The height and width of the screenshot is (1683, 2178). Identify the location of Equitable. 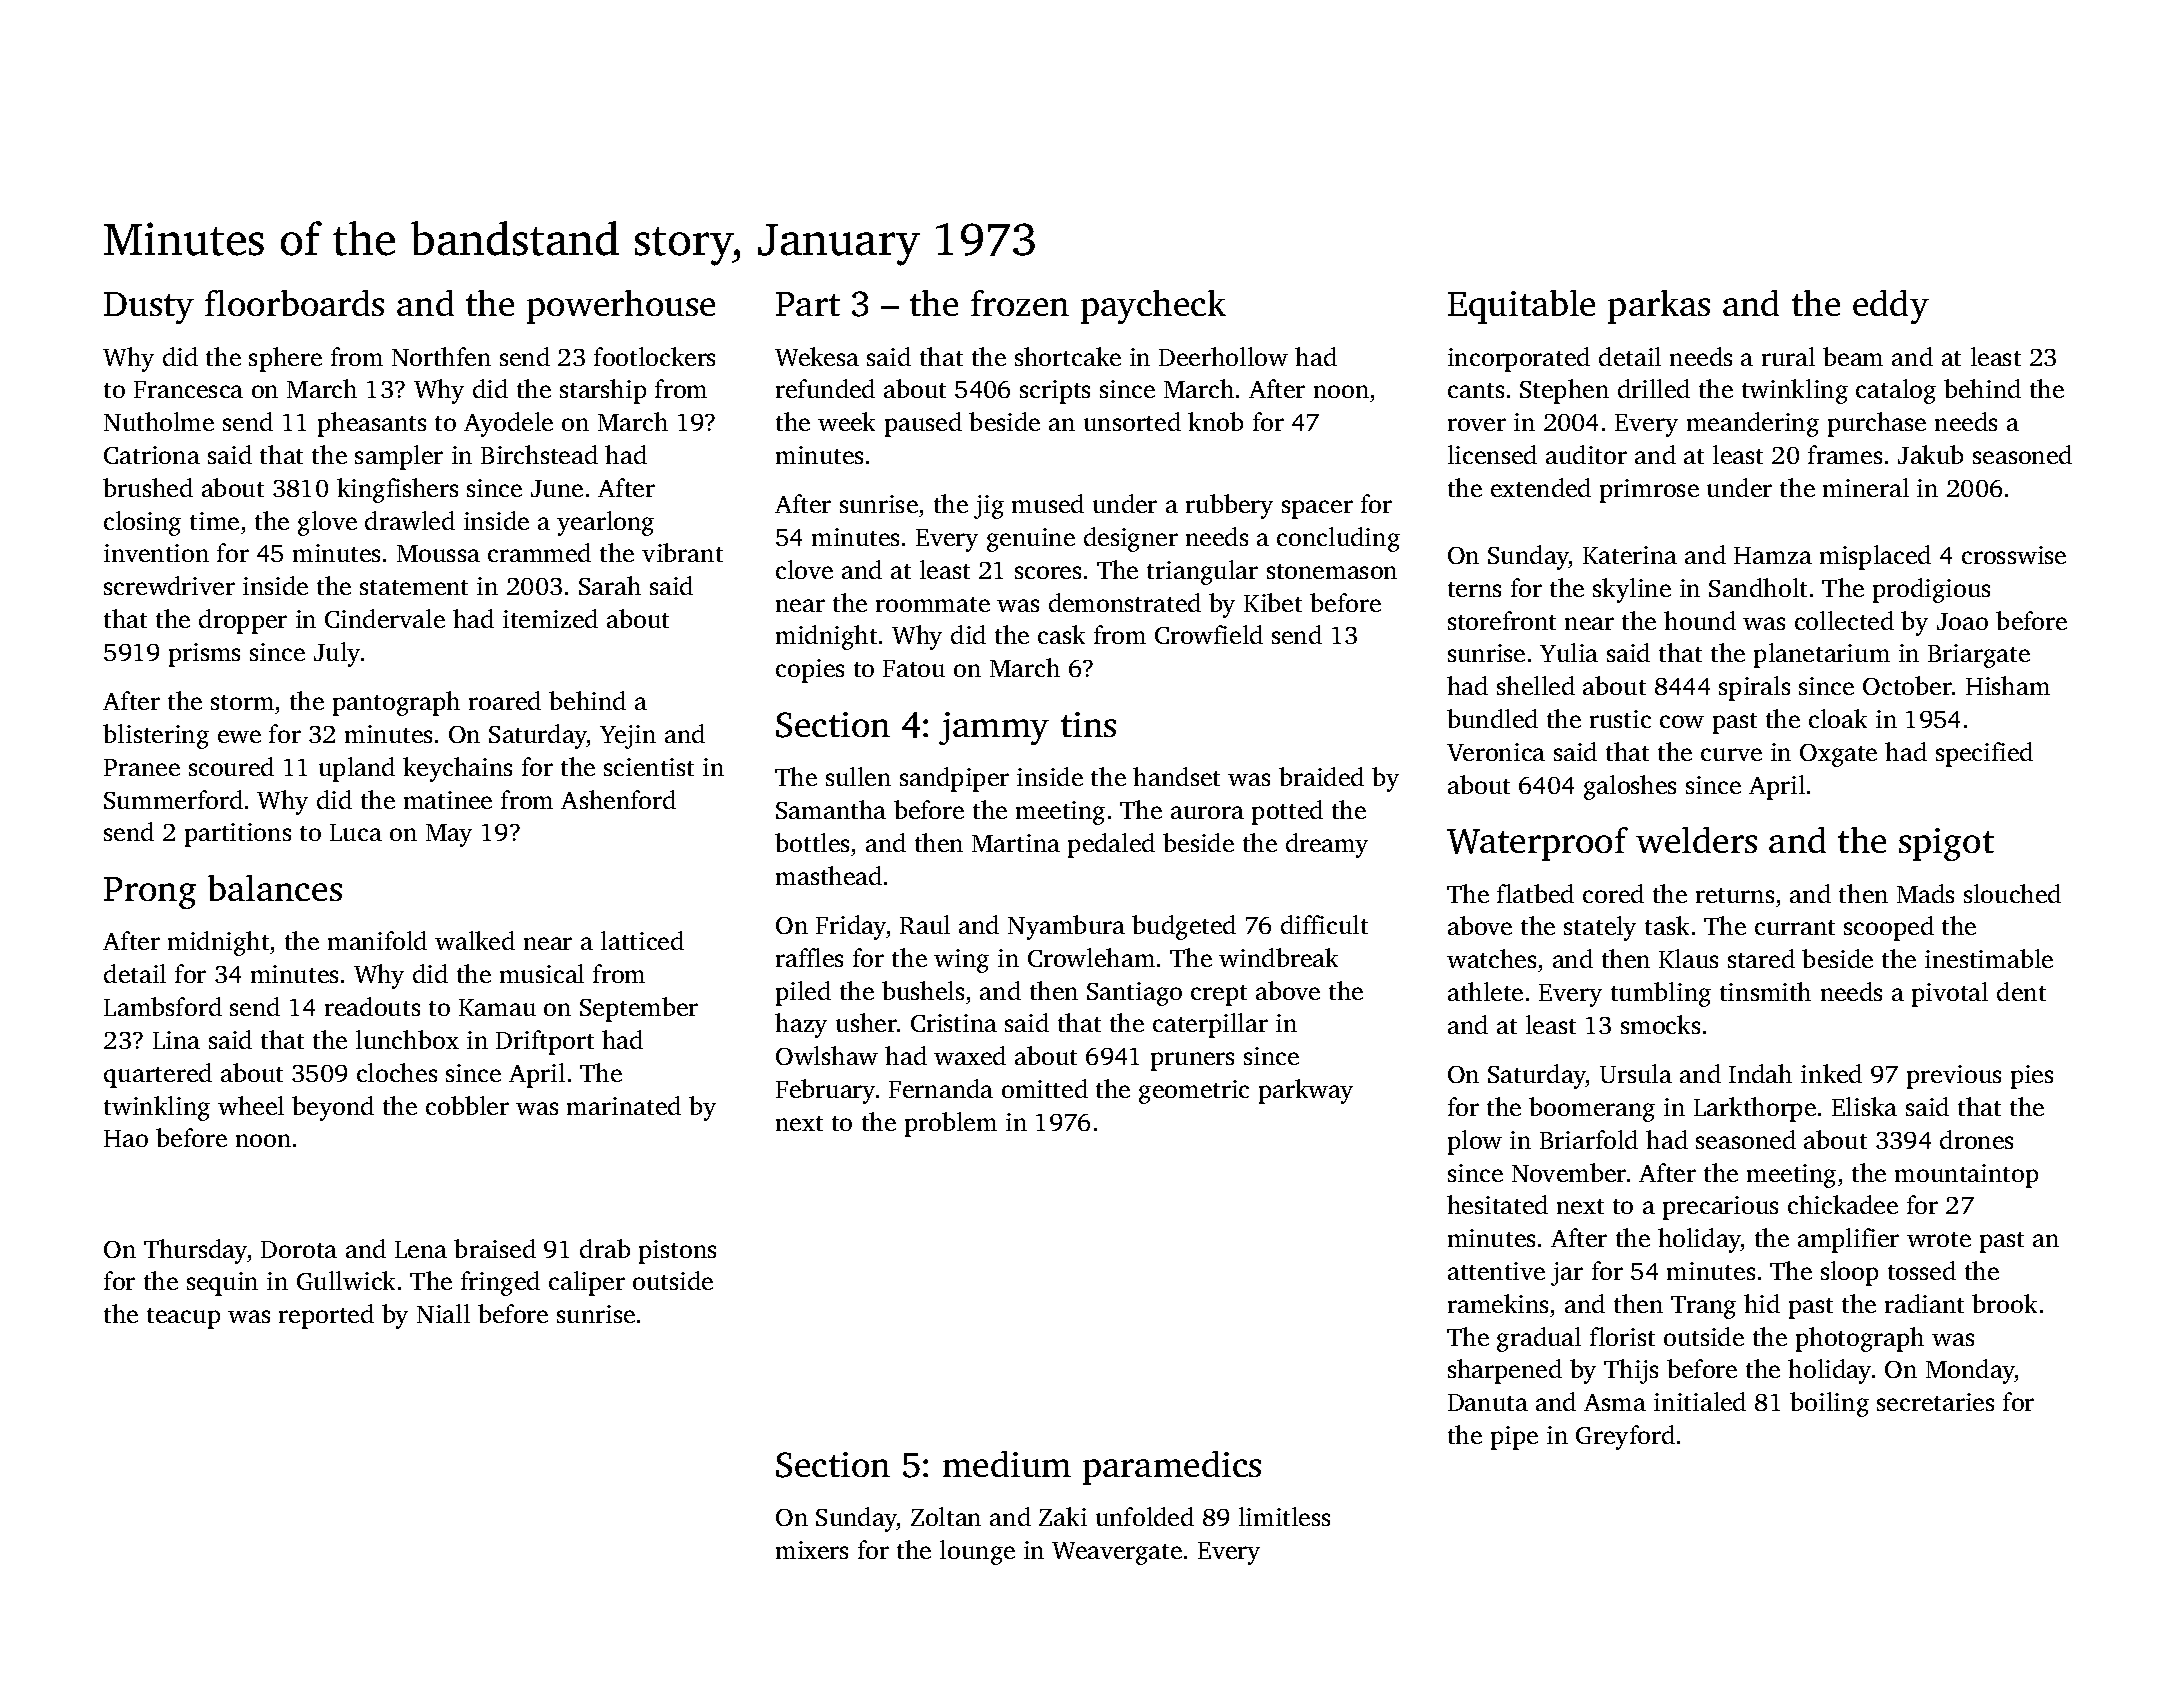
(1521, 307).
